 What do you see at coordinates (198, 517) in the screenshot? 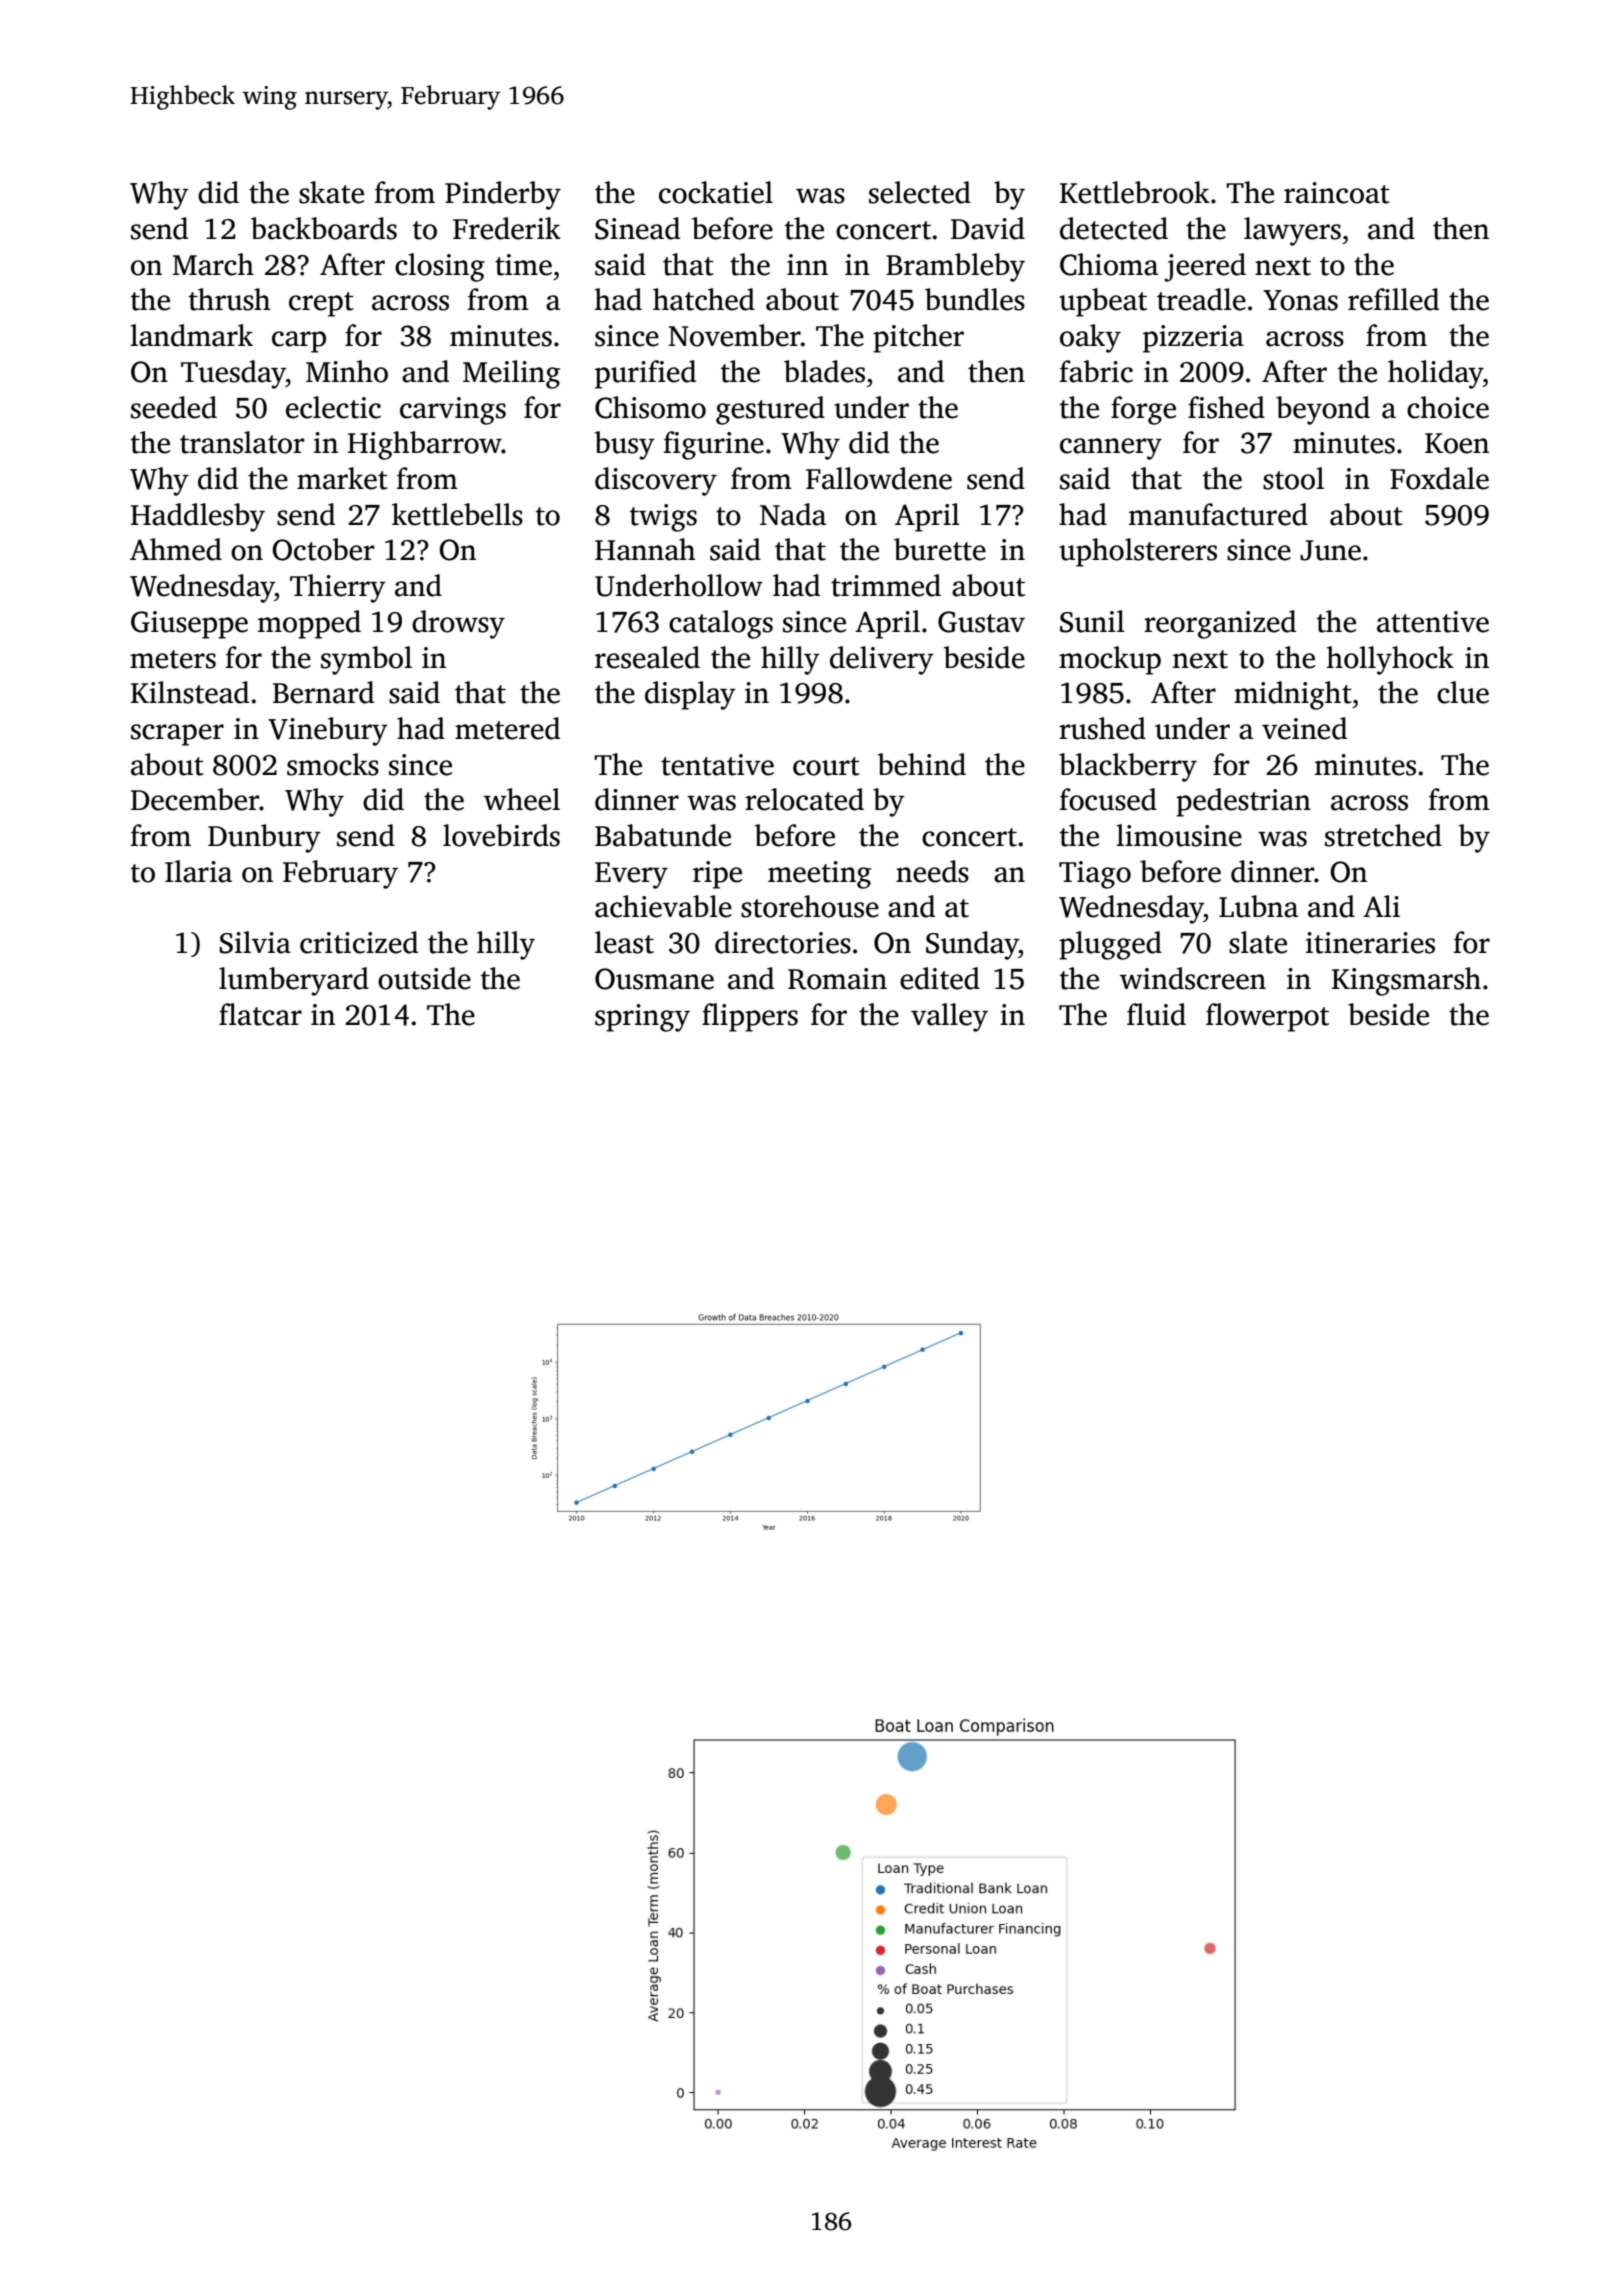
I see `Haddlesby` at bounding box center [198, 517].
